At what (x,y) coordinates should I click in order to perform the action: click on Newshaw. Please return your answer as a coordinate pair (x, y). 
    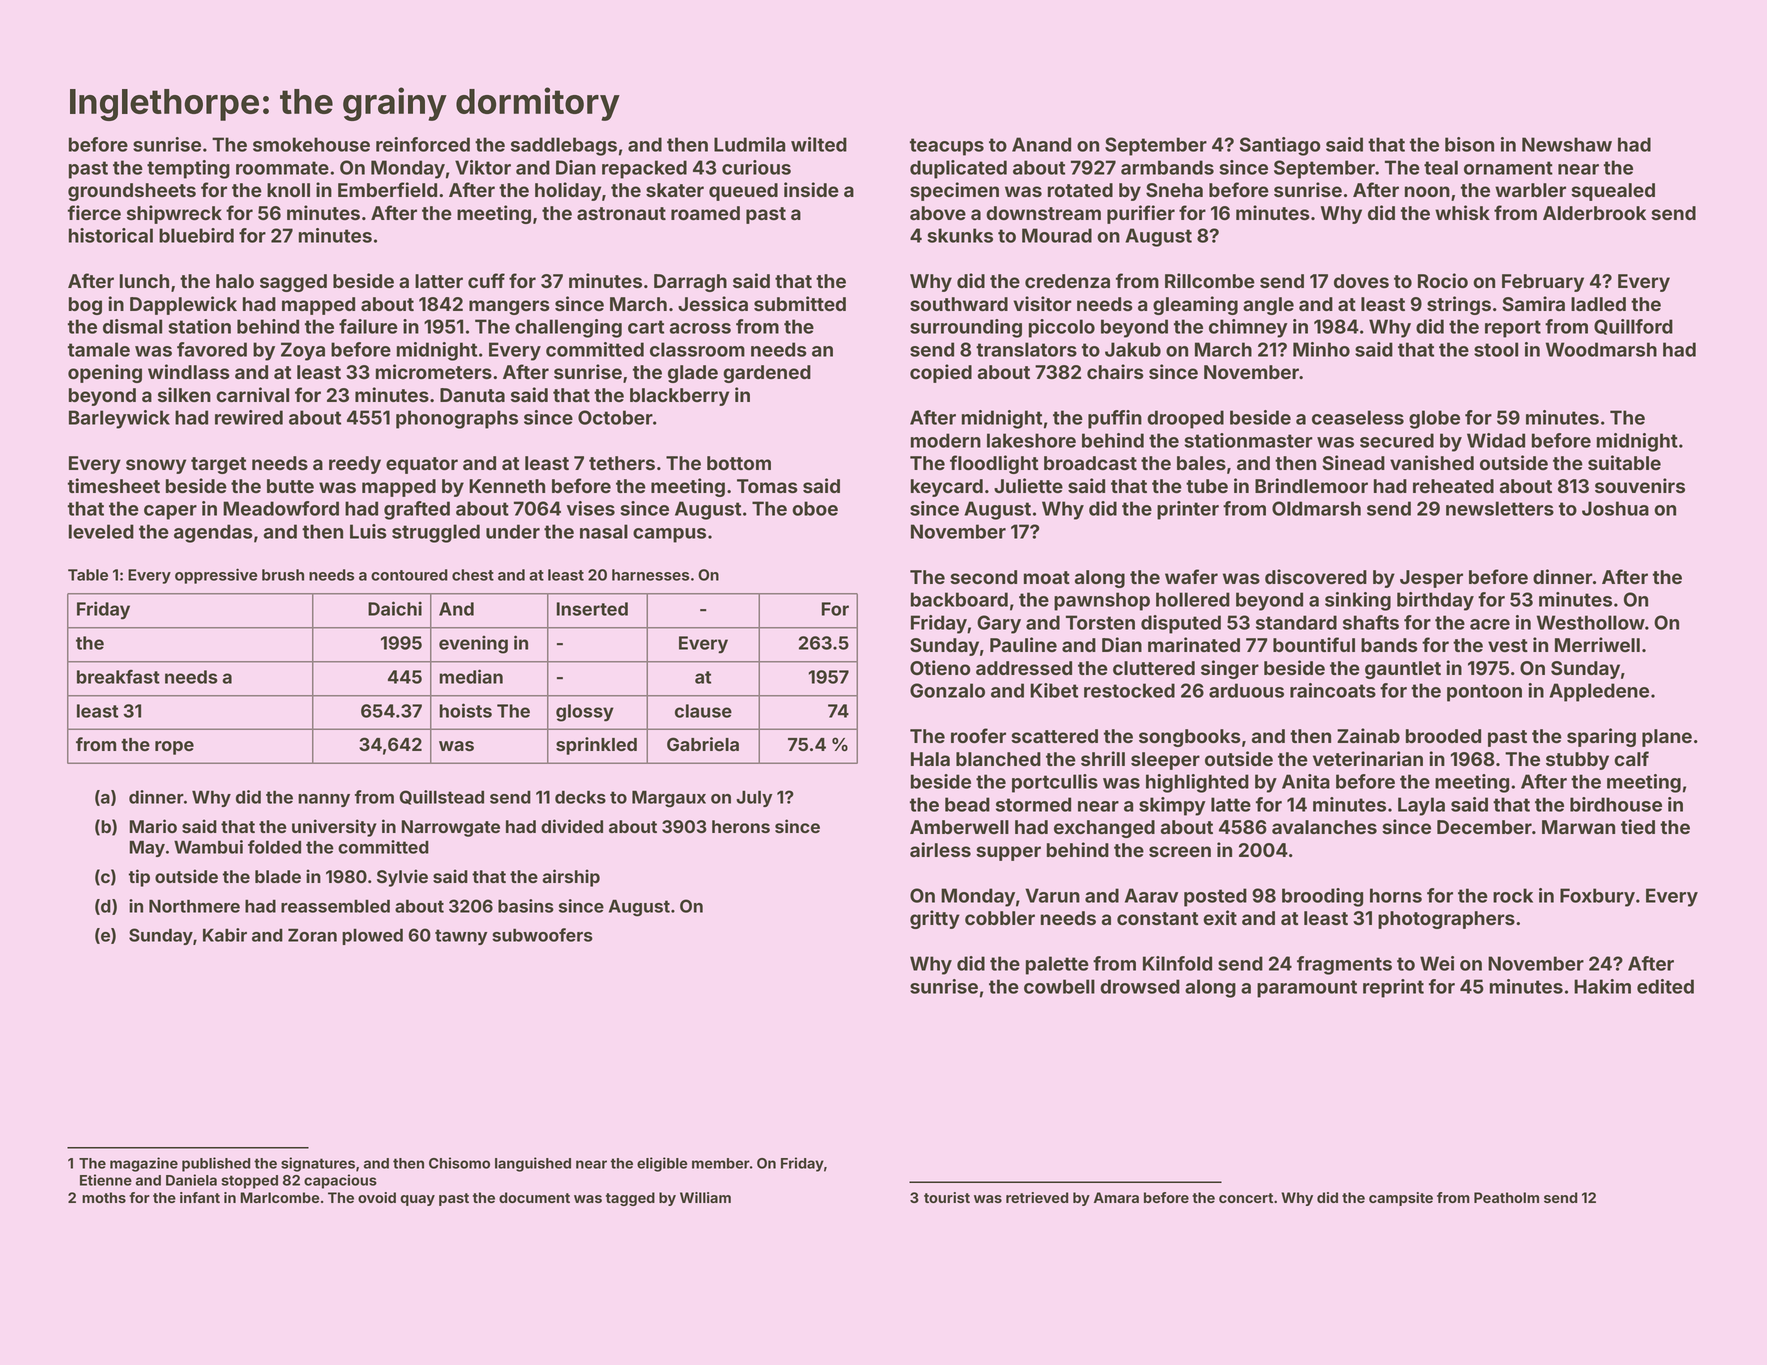
    Looking at the image, I should click on (1567, 144).
